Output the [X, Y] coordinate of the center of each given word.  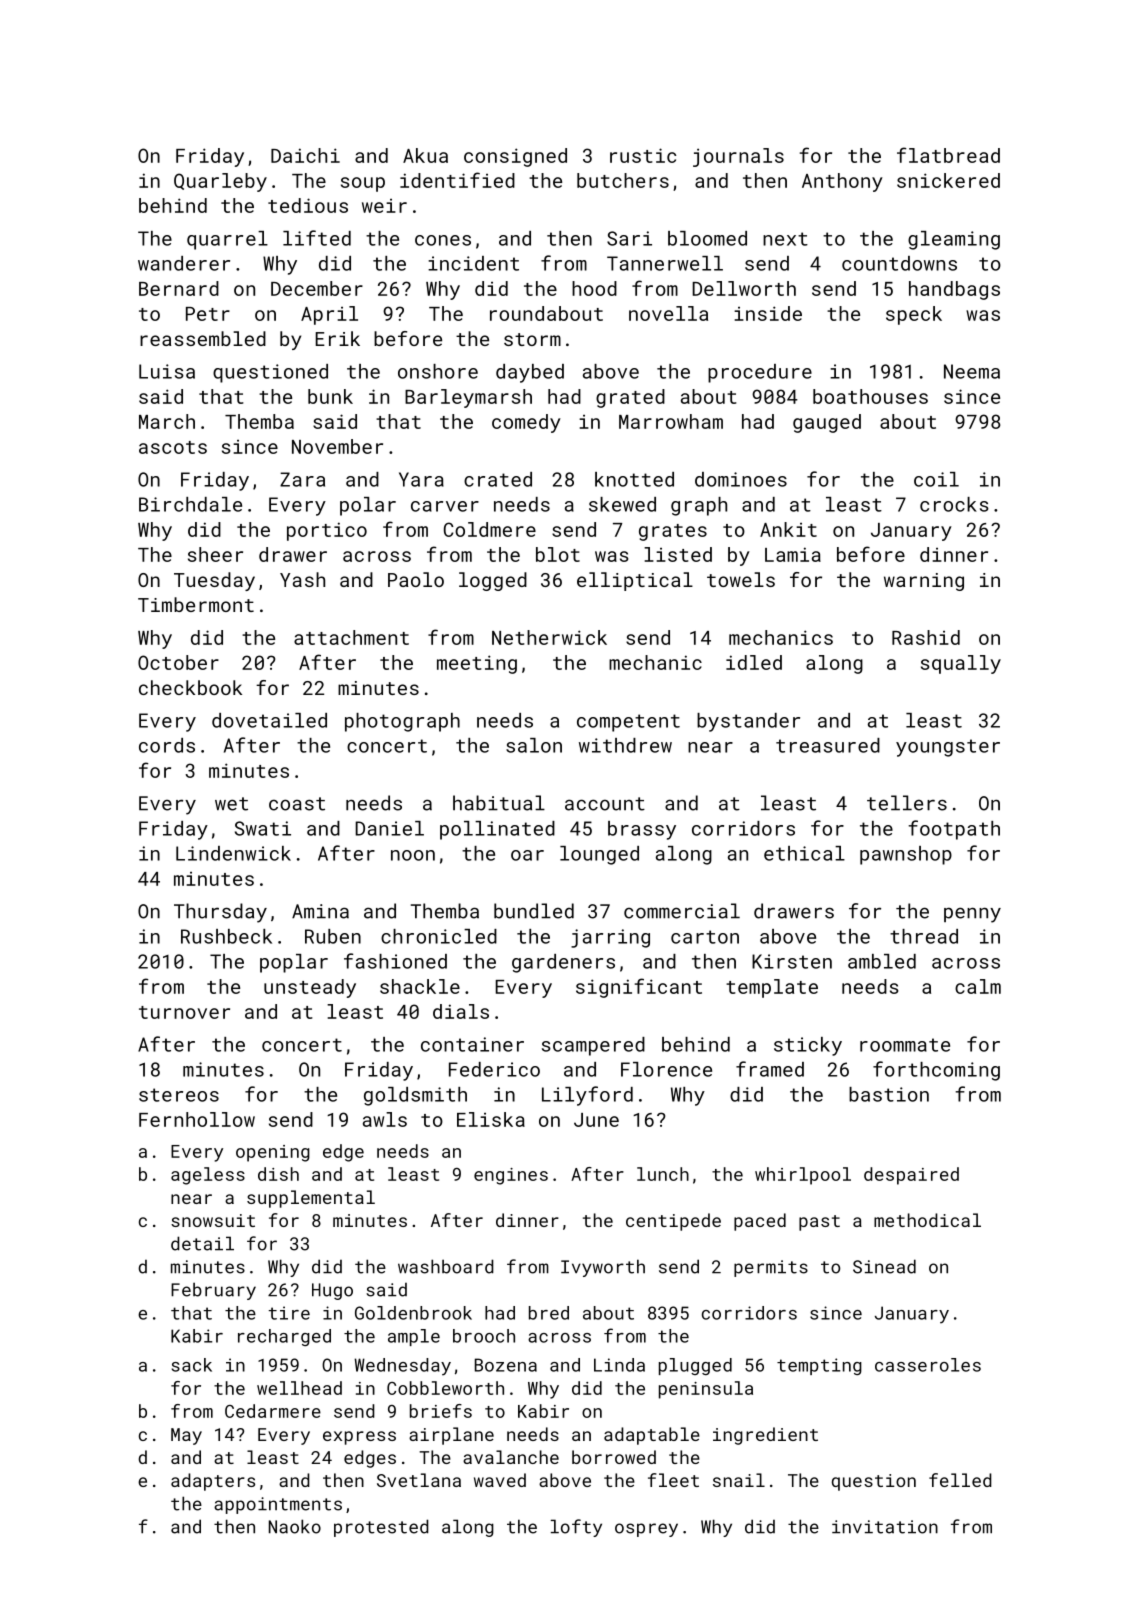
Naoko [295, 1526]
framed [770, 1069]
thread [924, 936]
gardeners [563, 963]
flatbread [948, 155]
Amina [320, 911]
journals [738, 157]
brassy [642, 830]
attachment [351, 637]
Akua [425, 155]
